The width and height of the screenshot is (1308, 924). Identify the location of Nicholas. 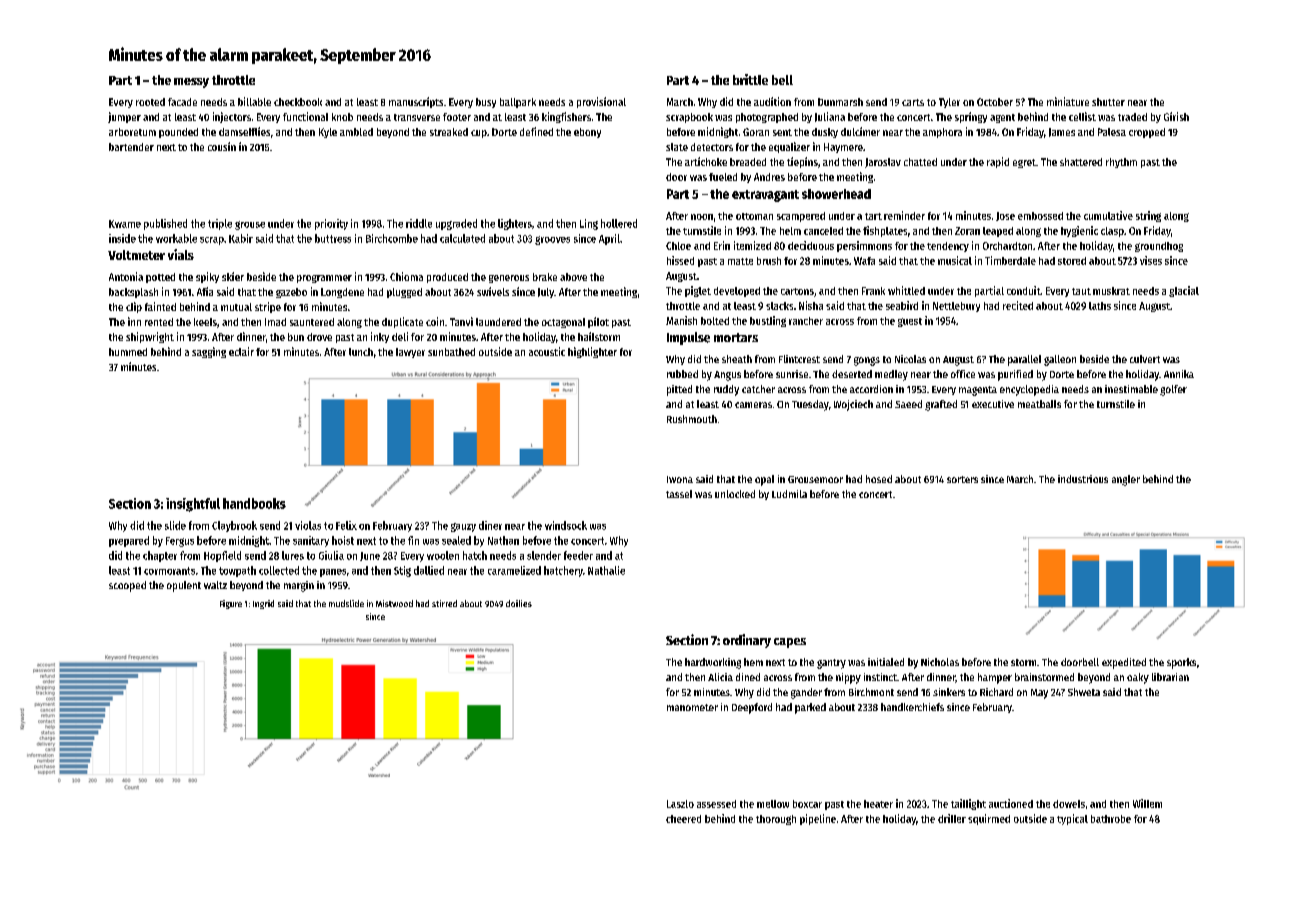
(940, 662).
